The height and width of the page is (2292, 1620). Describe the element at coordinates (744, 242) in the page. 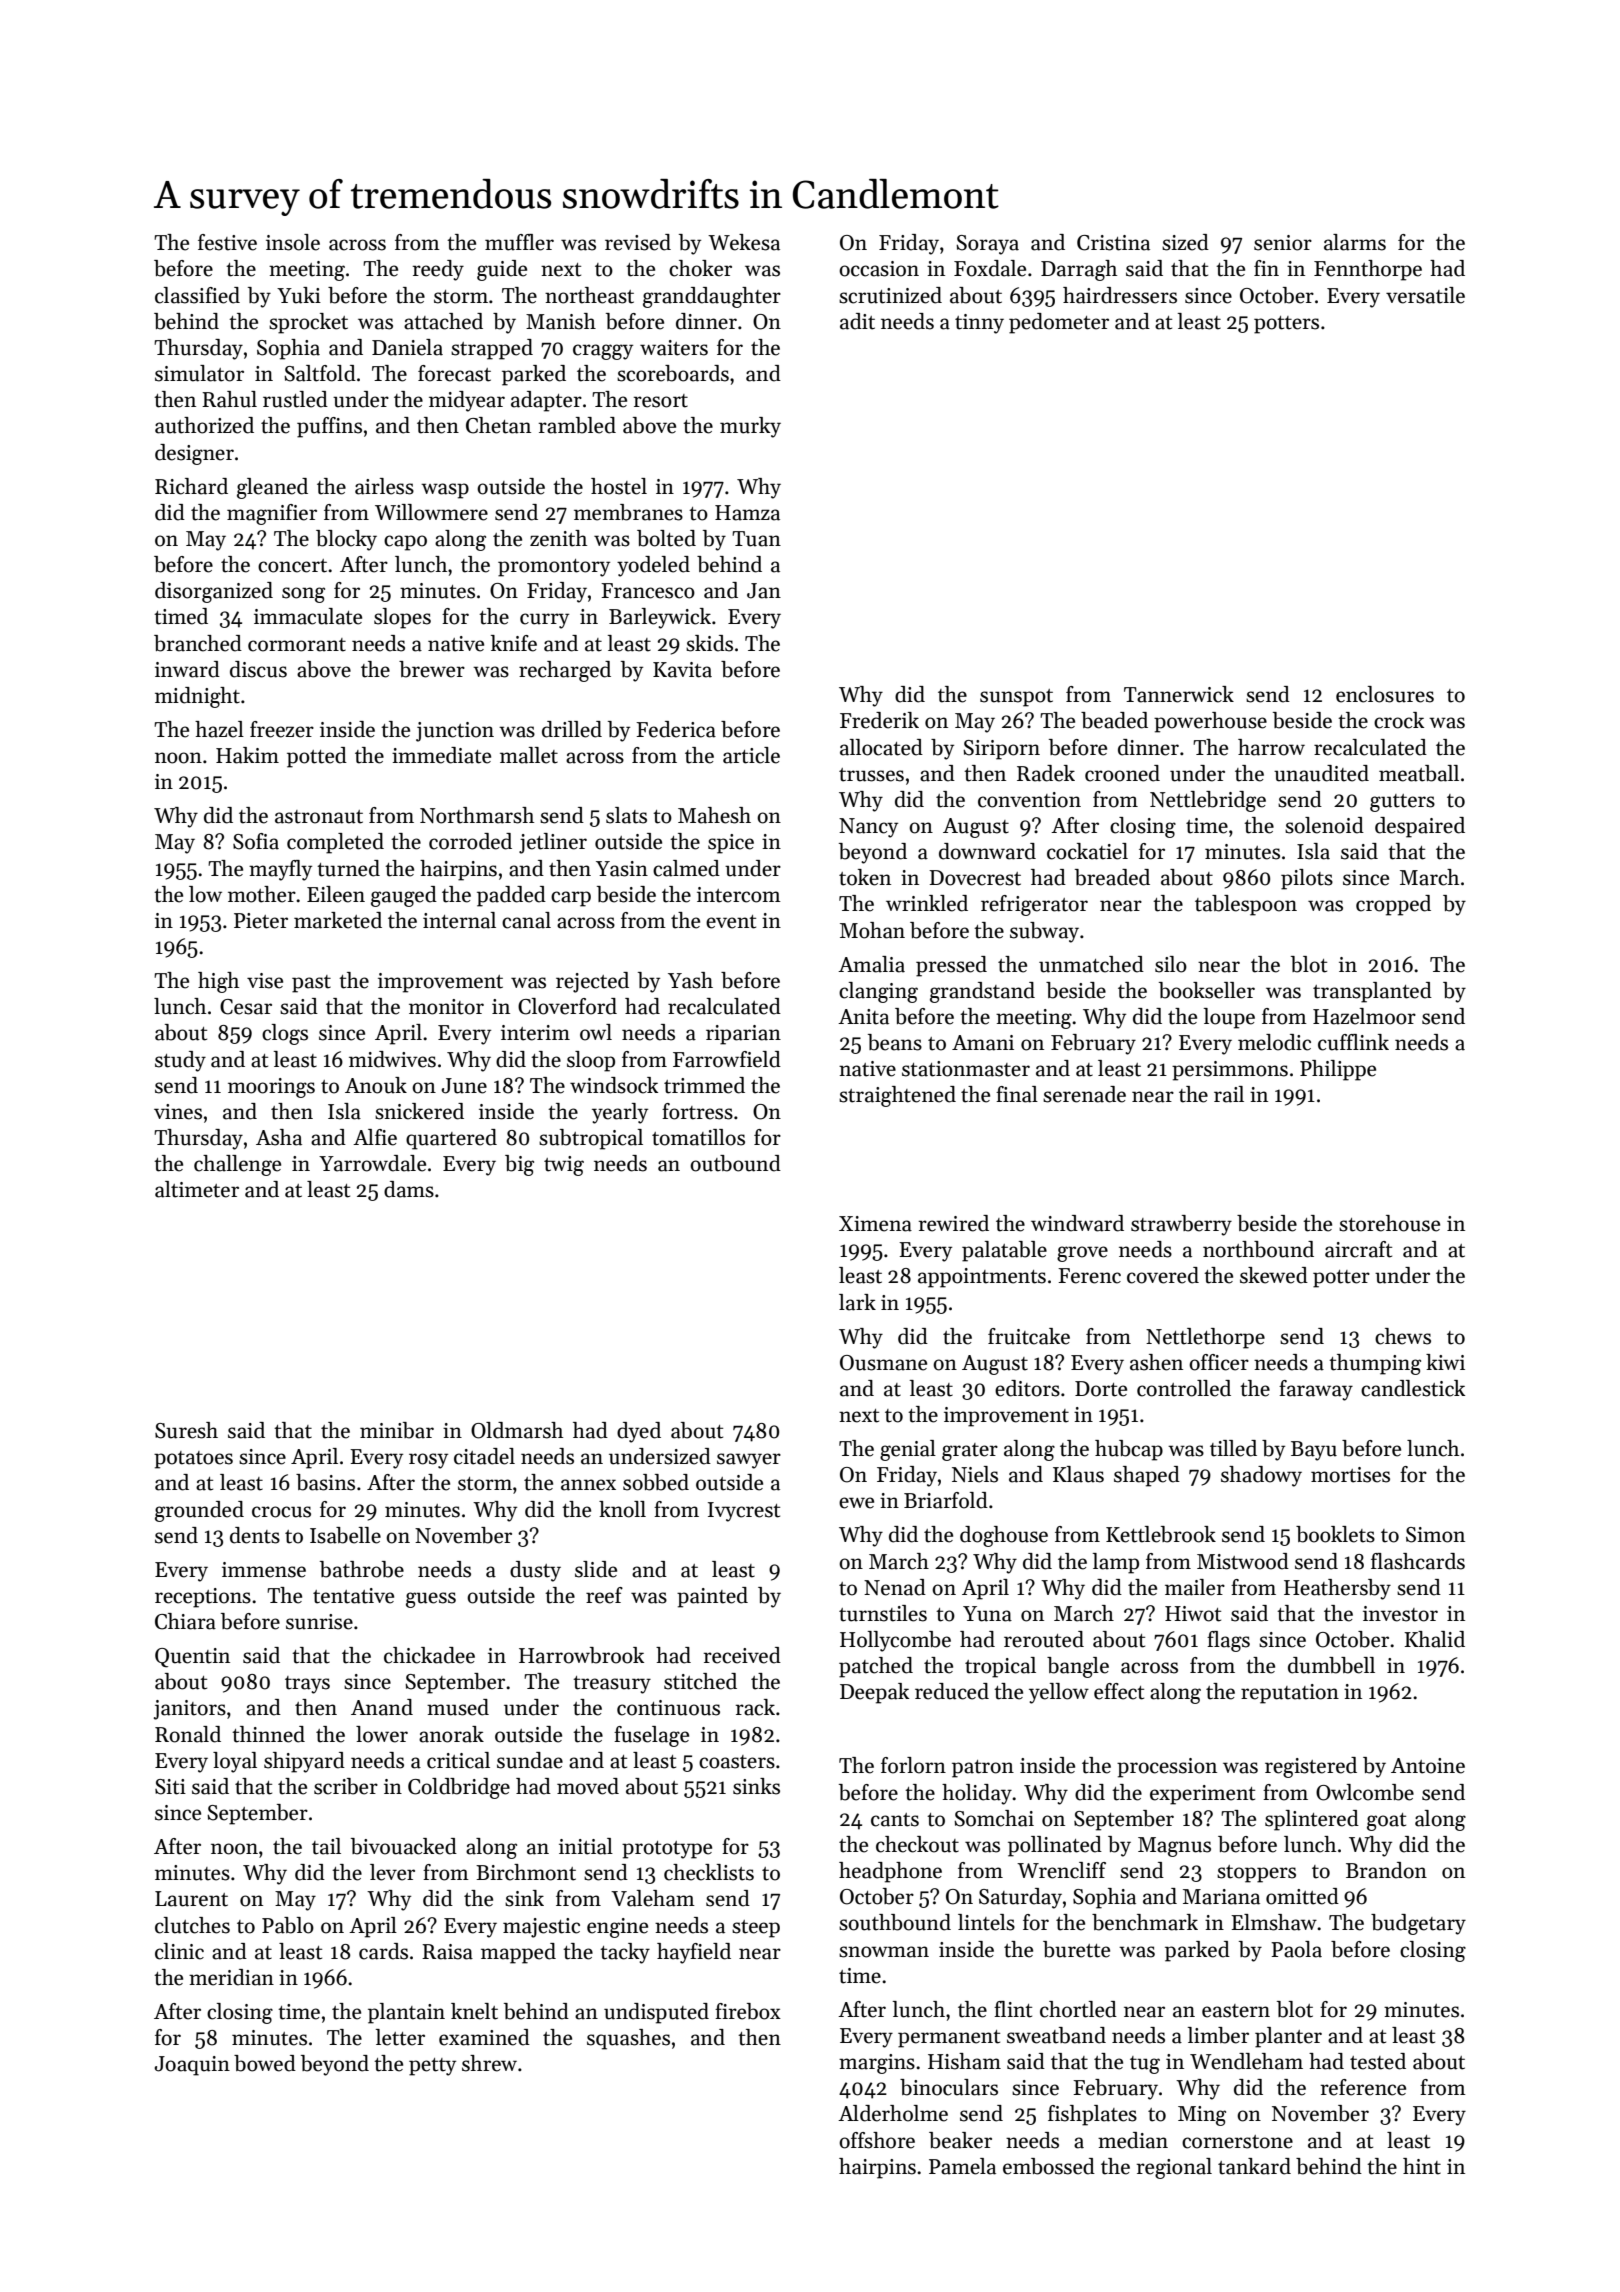

I see `Wekesa` at that location.
